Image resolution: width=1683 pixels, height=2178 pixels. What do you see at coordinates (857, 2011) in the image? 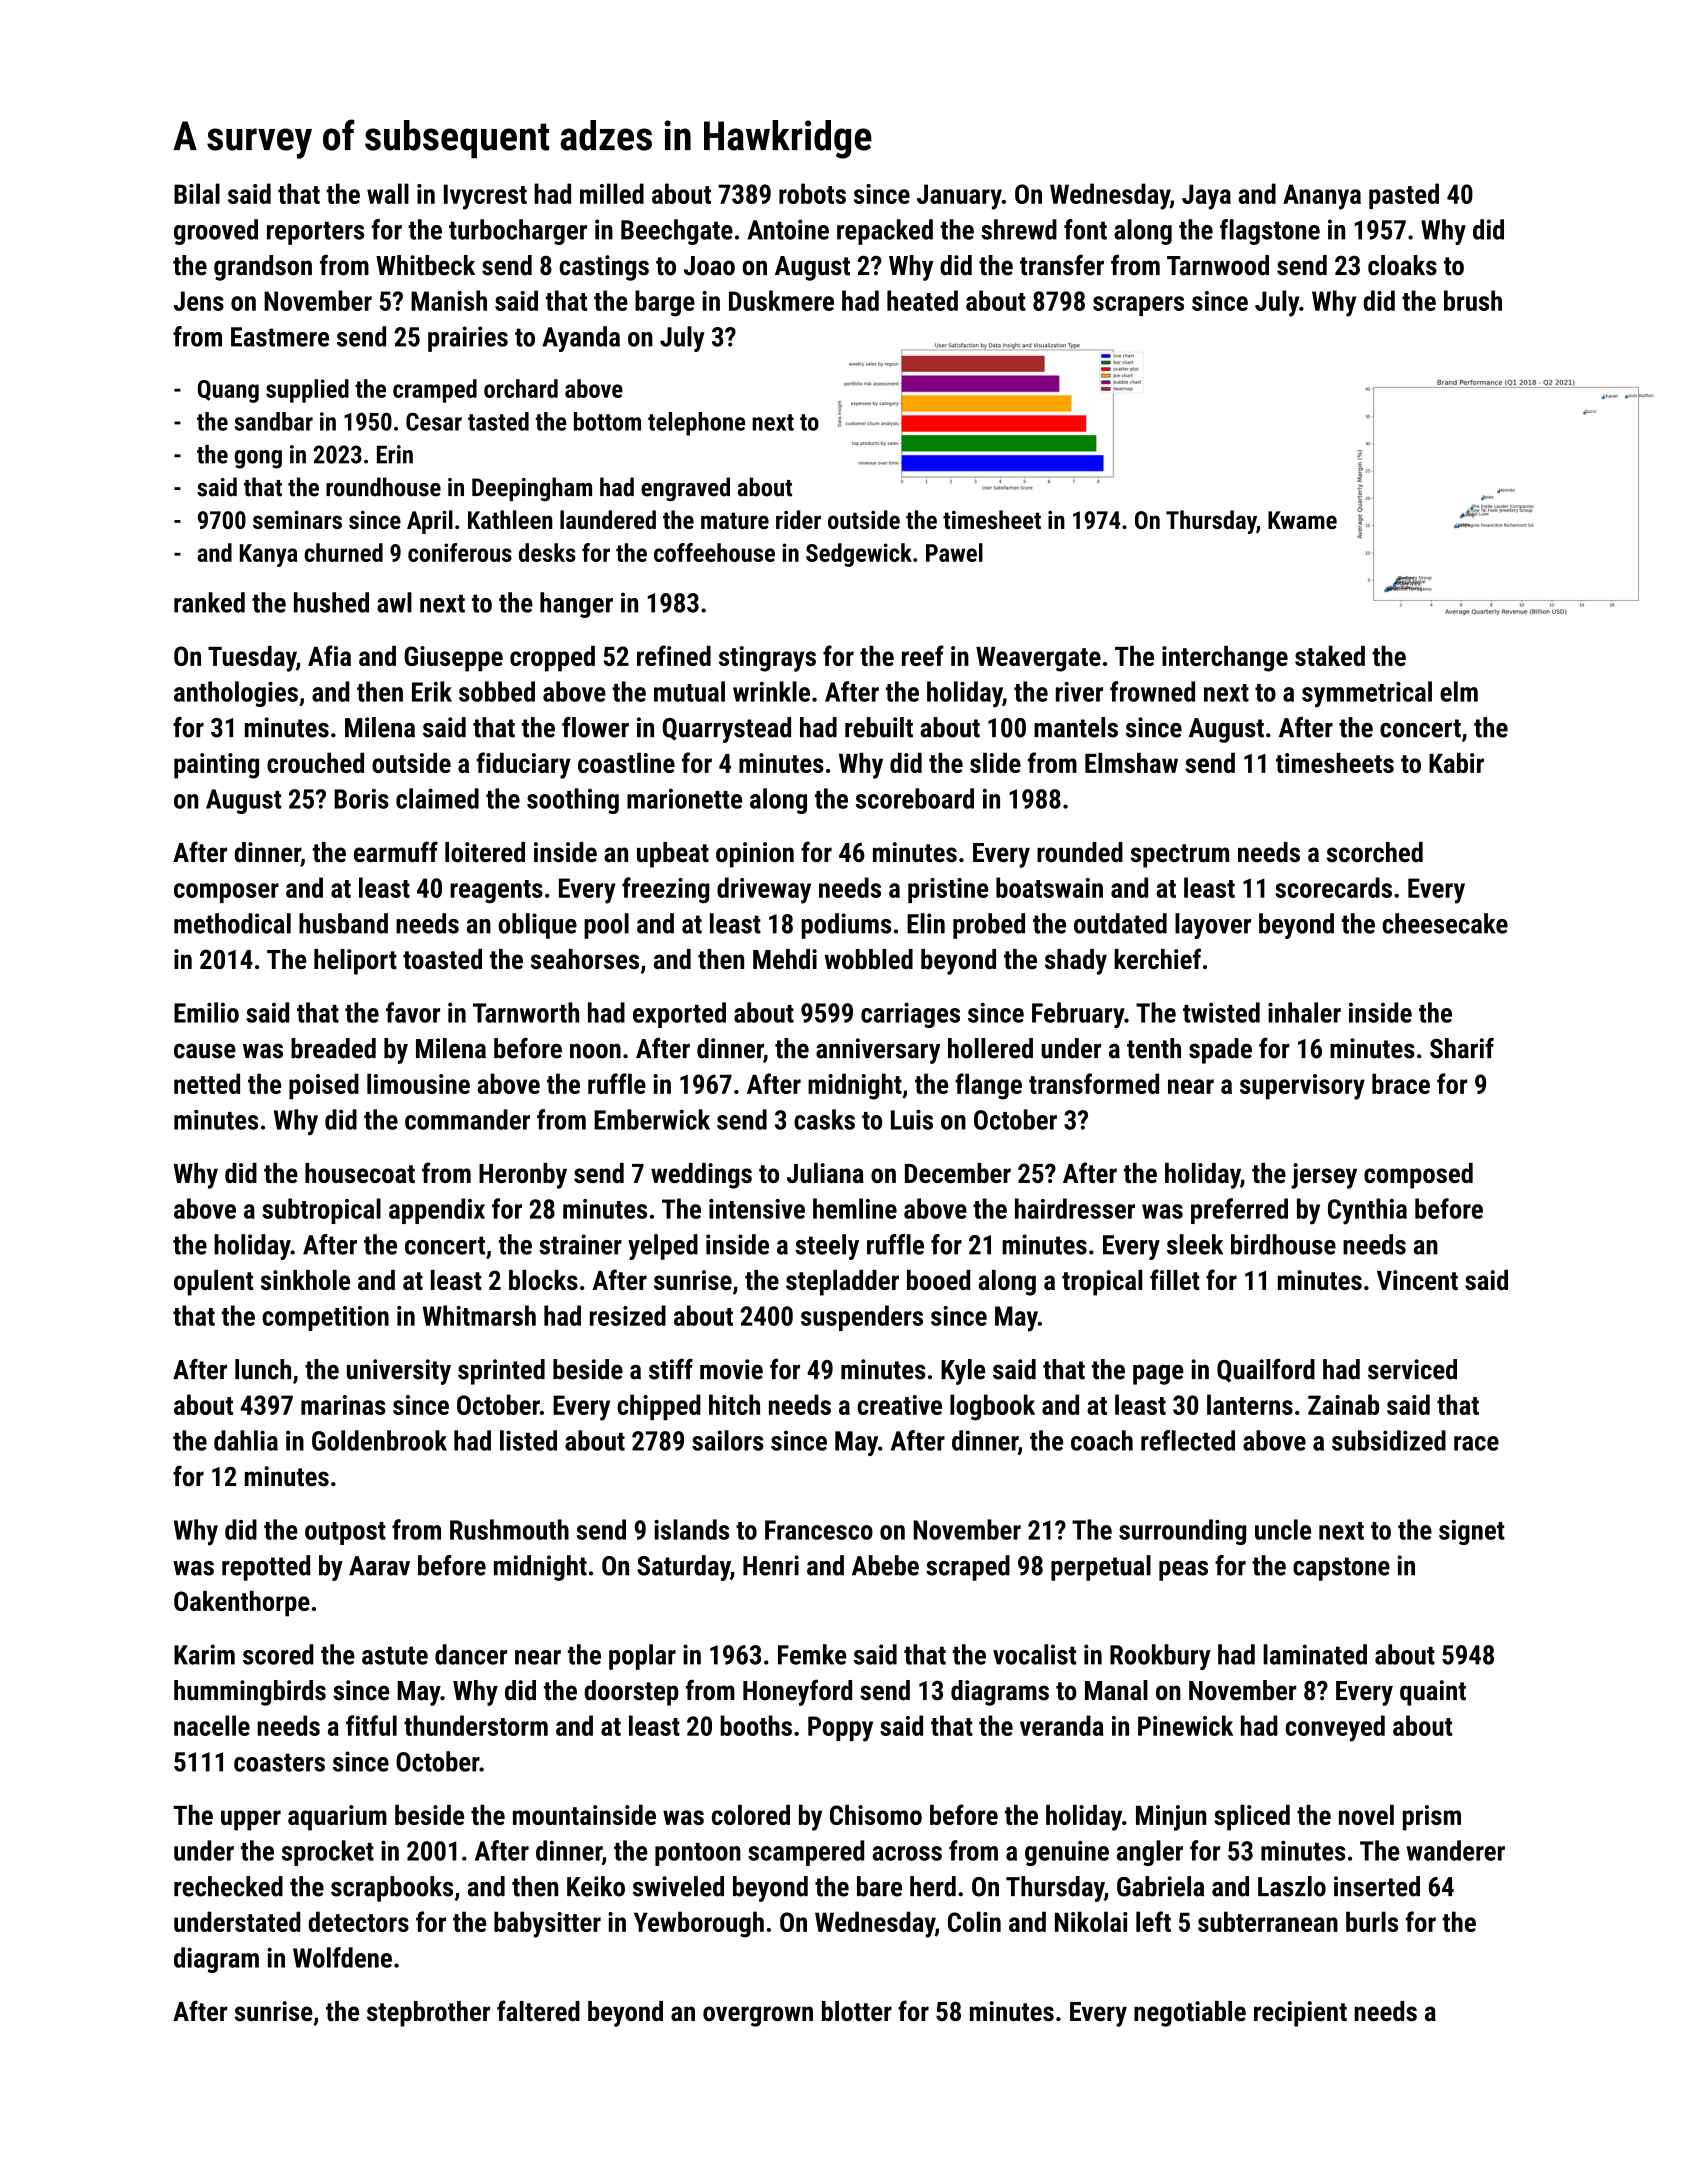
I see `blotter` at bounding box center [857, 2011].
